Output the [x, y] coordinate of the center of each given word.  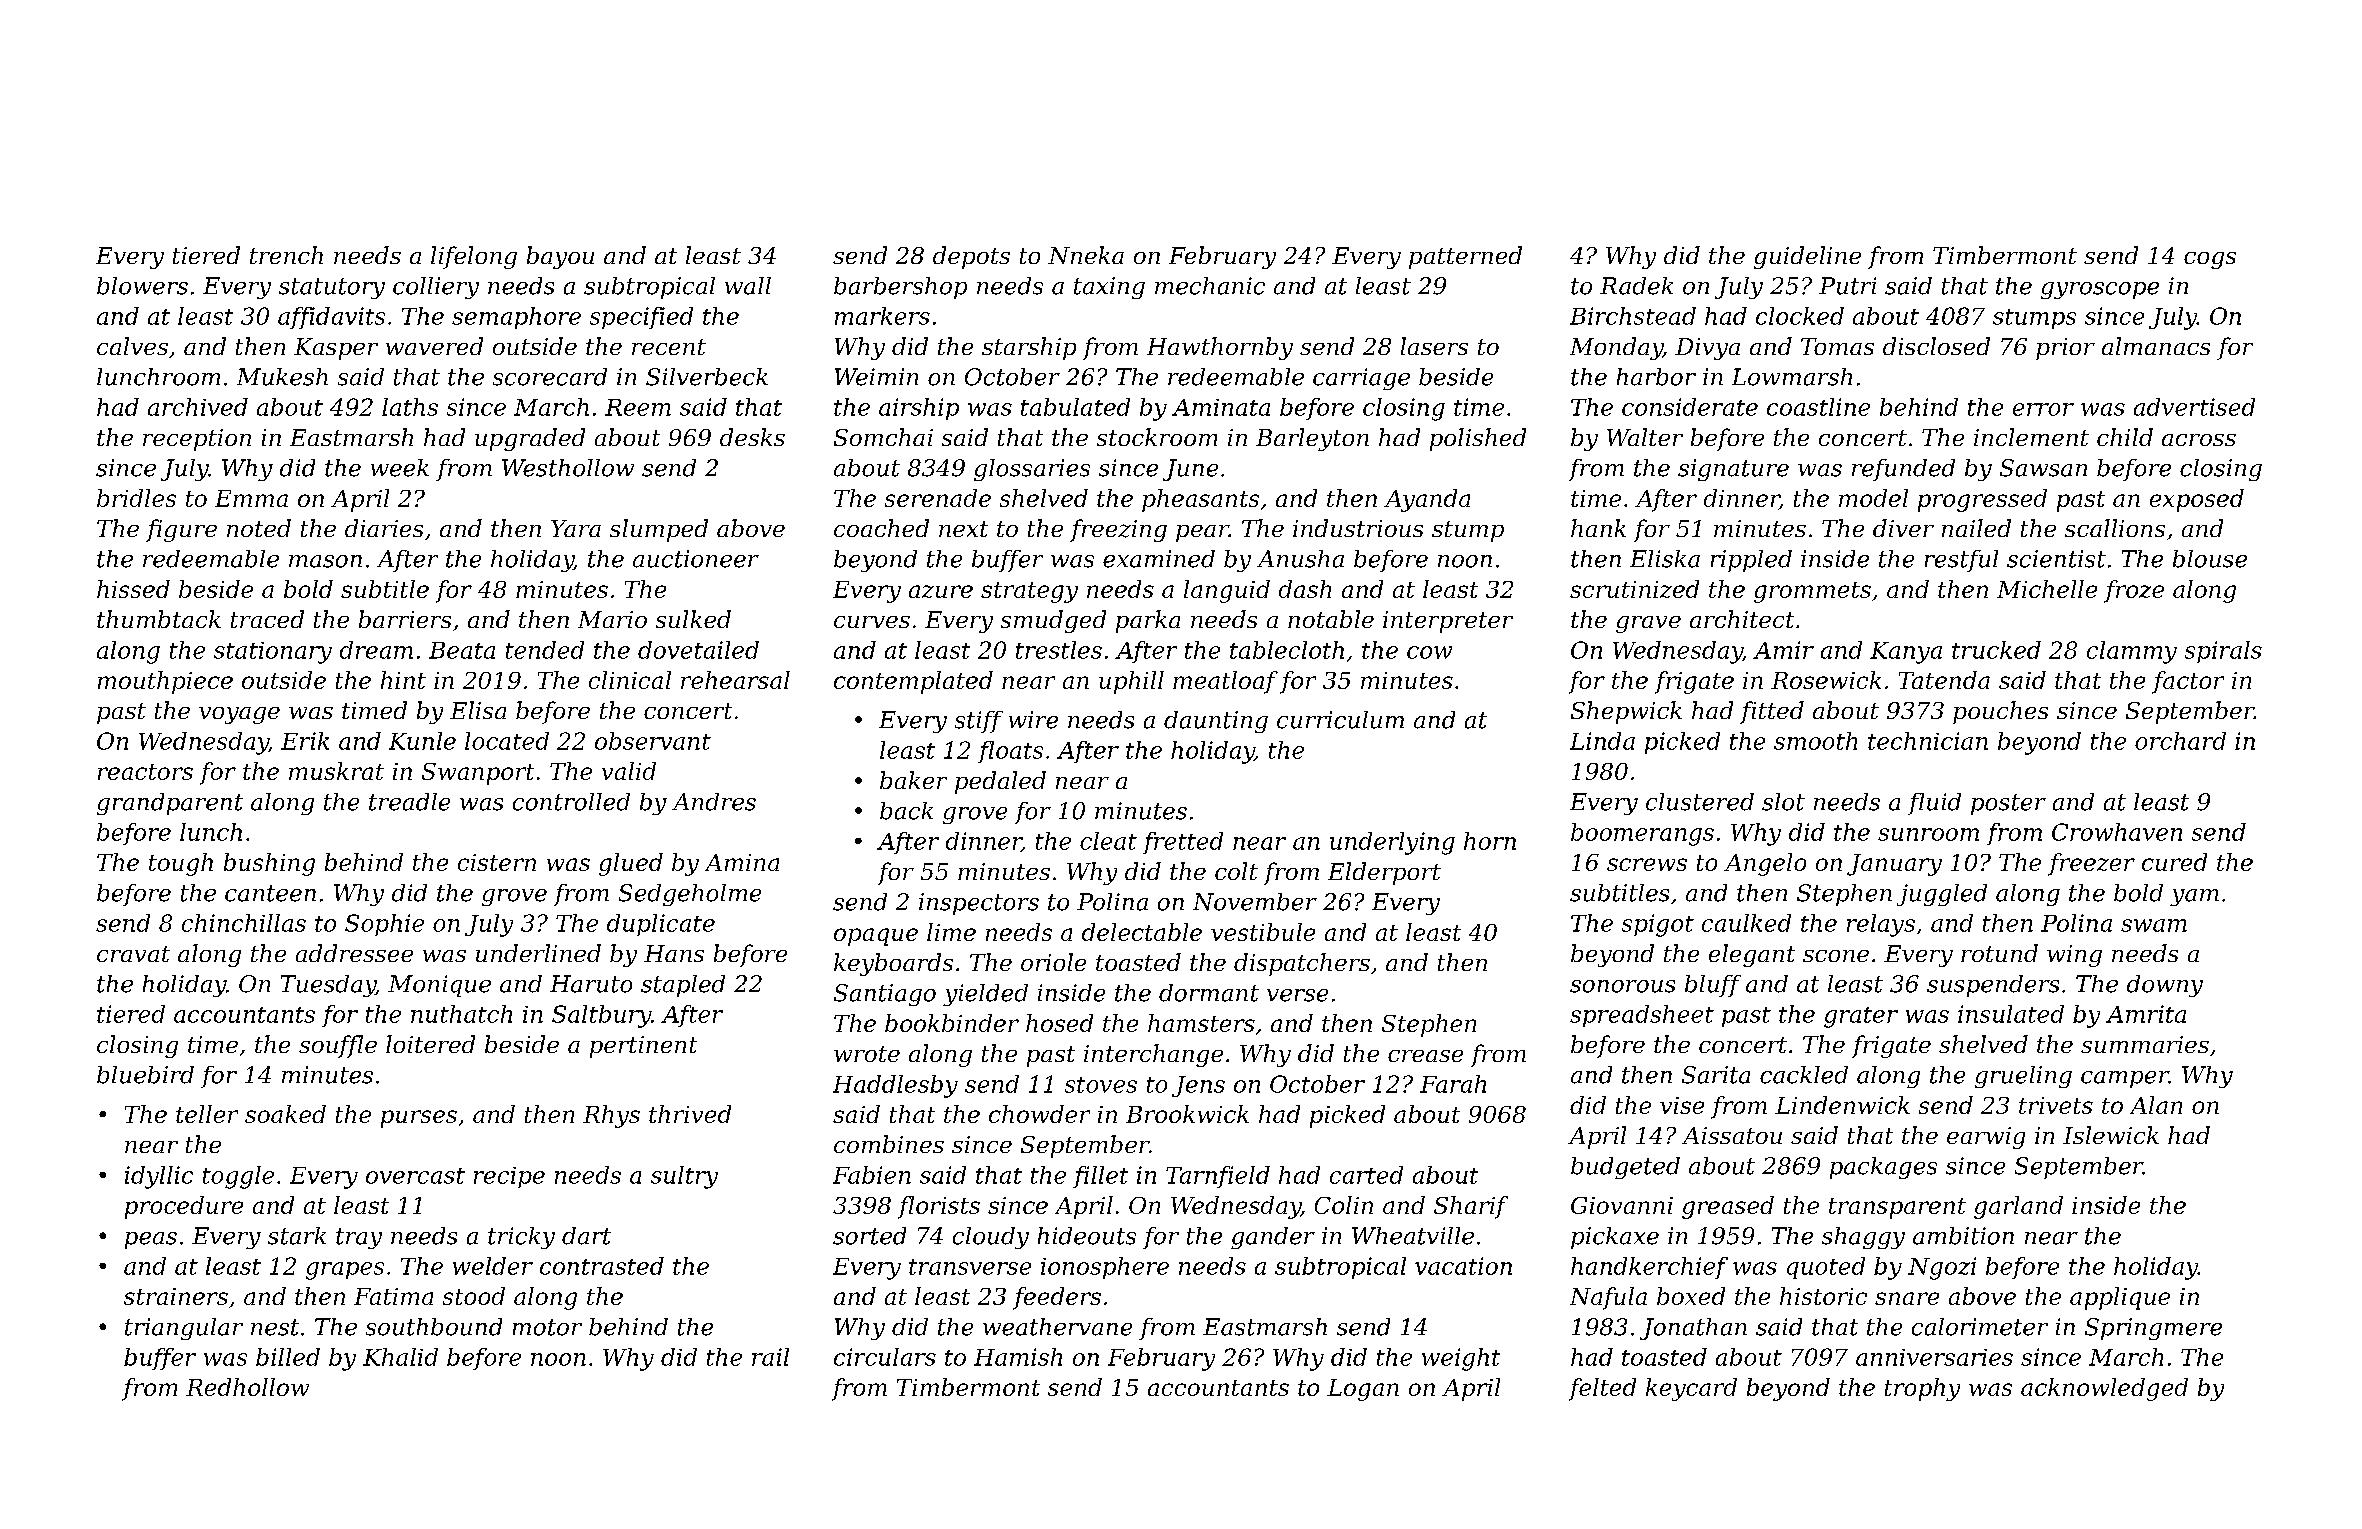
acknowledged [2104, 1389]
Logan [1363, 1390]
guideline [1807, 257]
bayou [560, 257]
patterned [1465, 257]
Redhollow [247, 1387]
